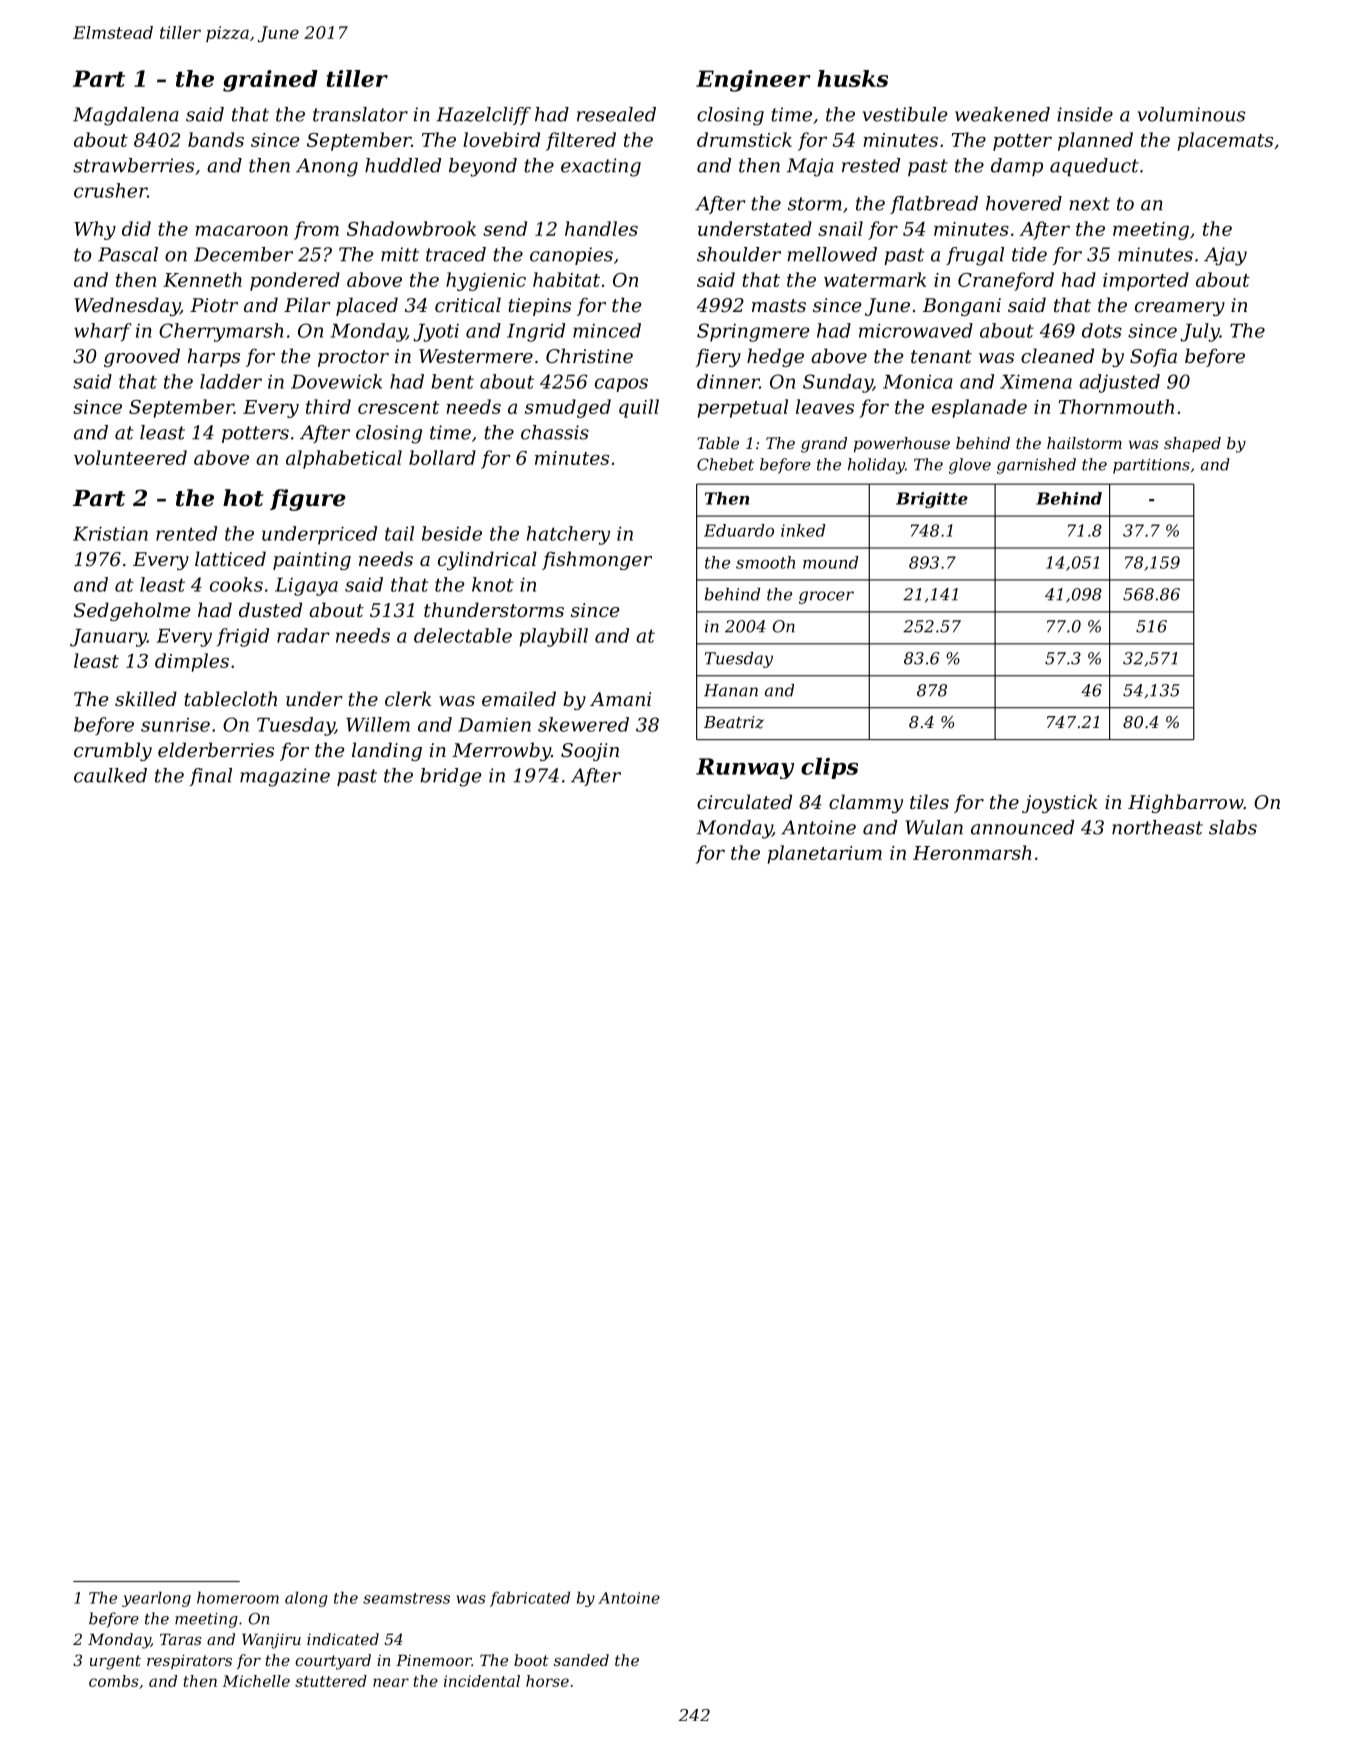 The image size is (1357, 1756). I want to click on Amani, so click(620, 699).
